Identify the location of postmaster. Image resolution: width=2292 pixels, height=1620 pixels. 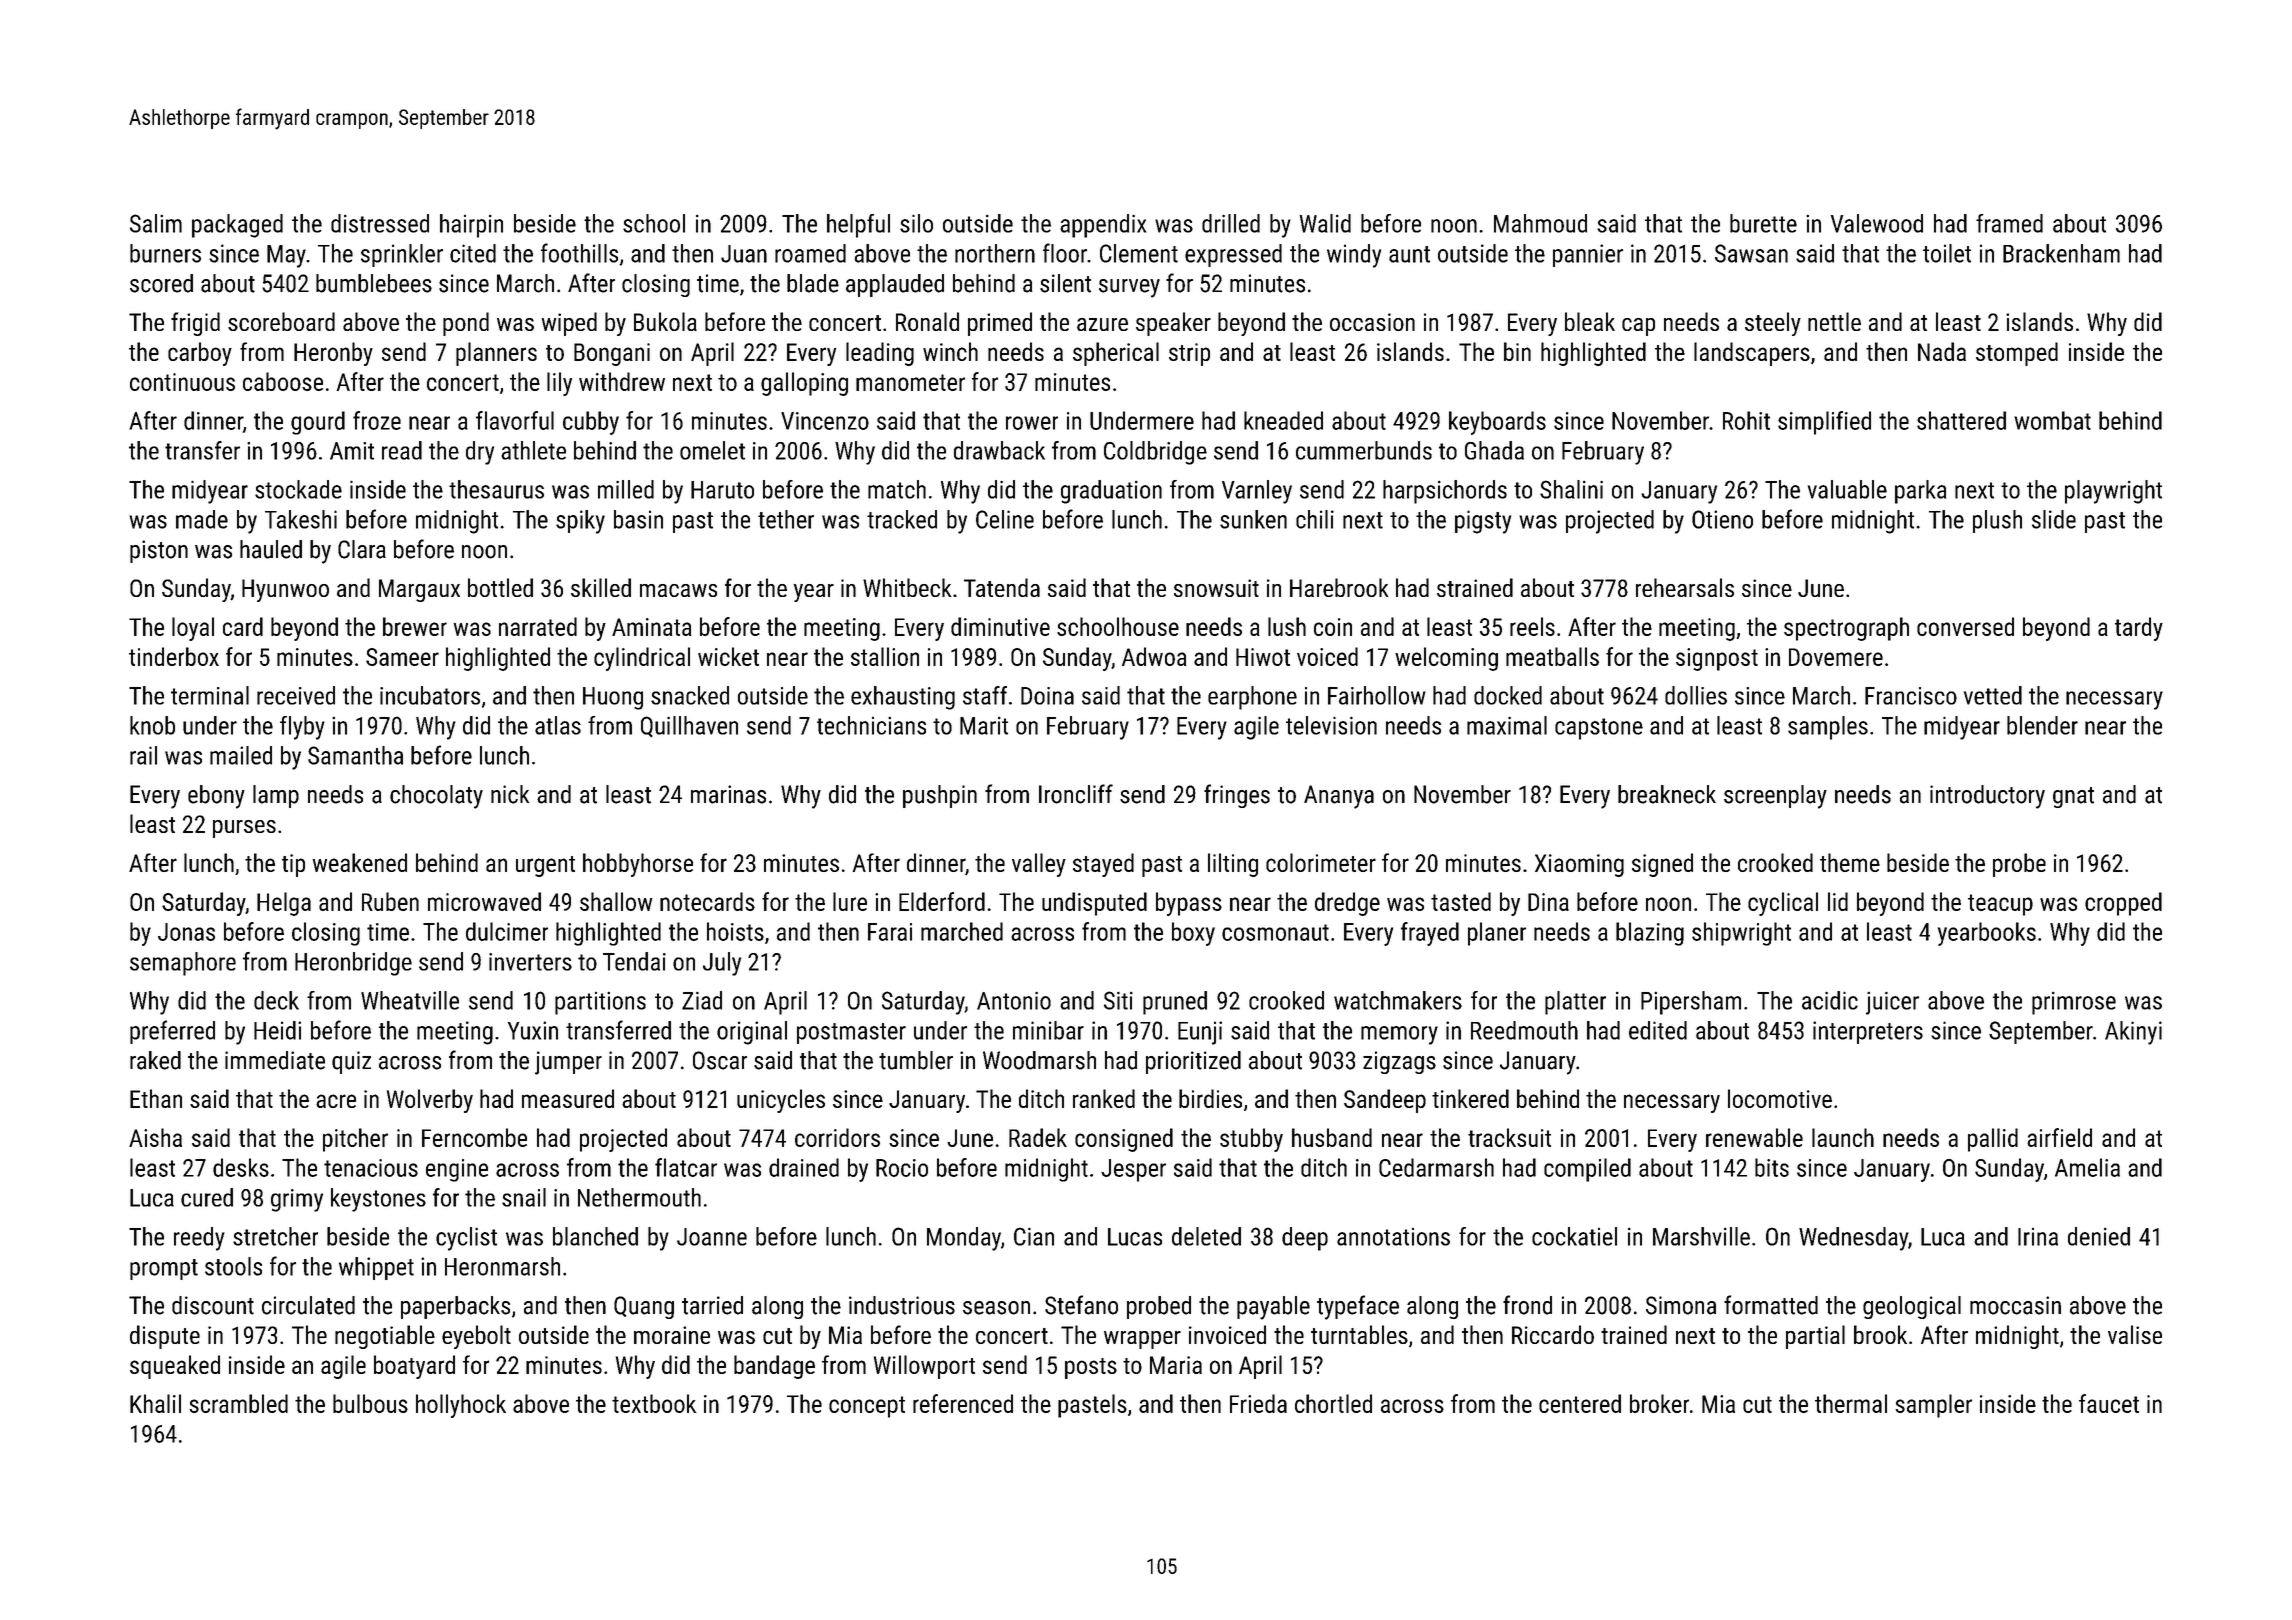
(851, 1033).
